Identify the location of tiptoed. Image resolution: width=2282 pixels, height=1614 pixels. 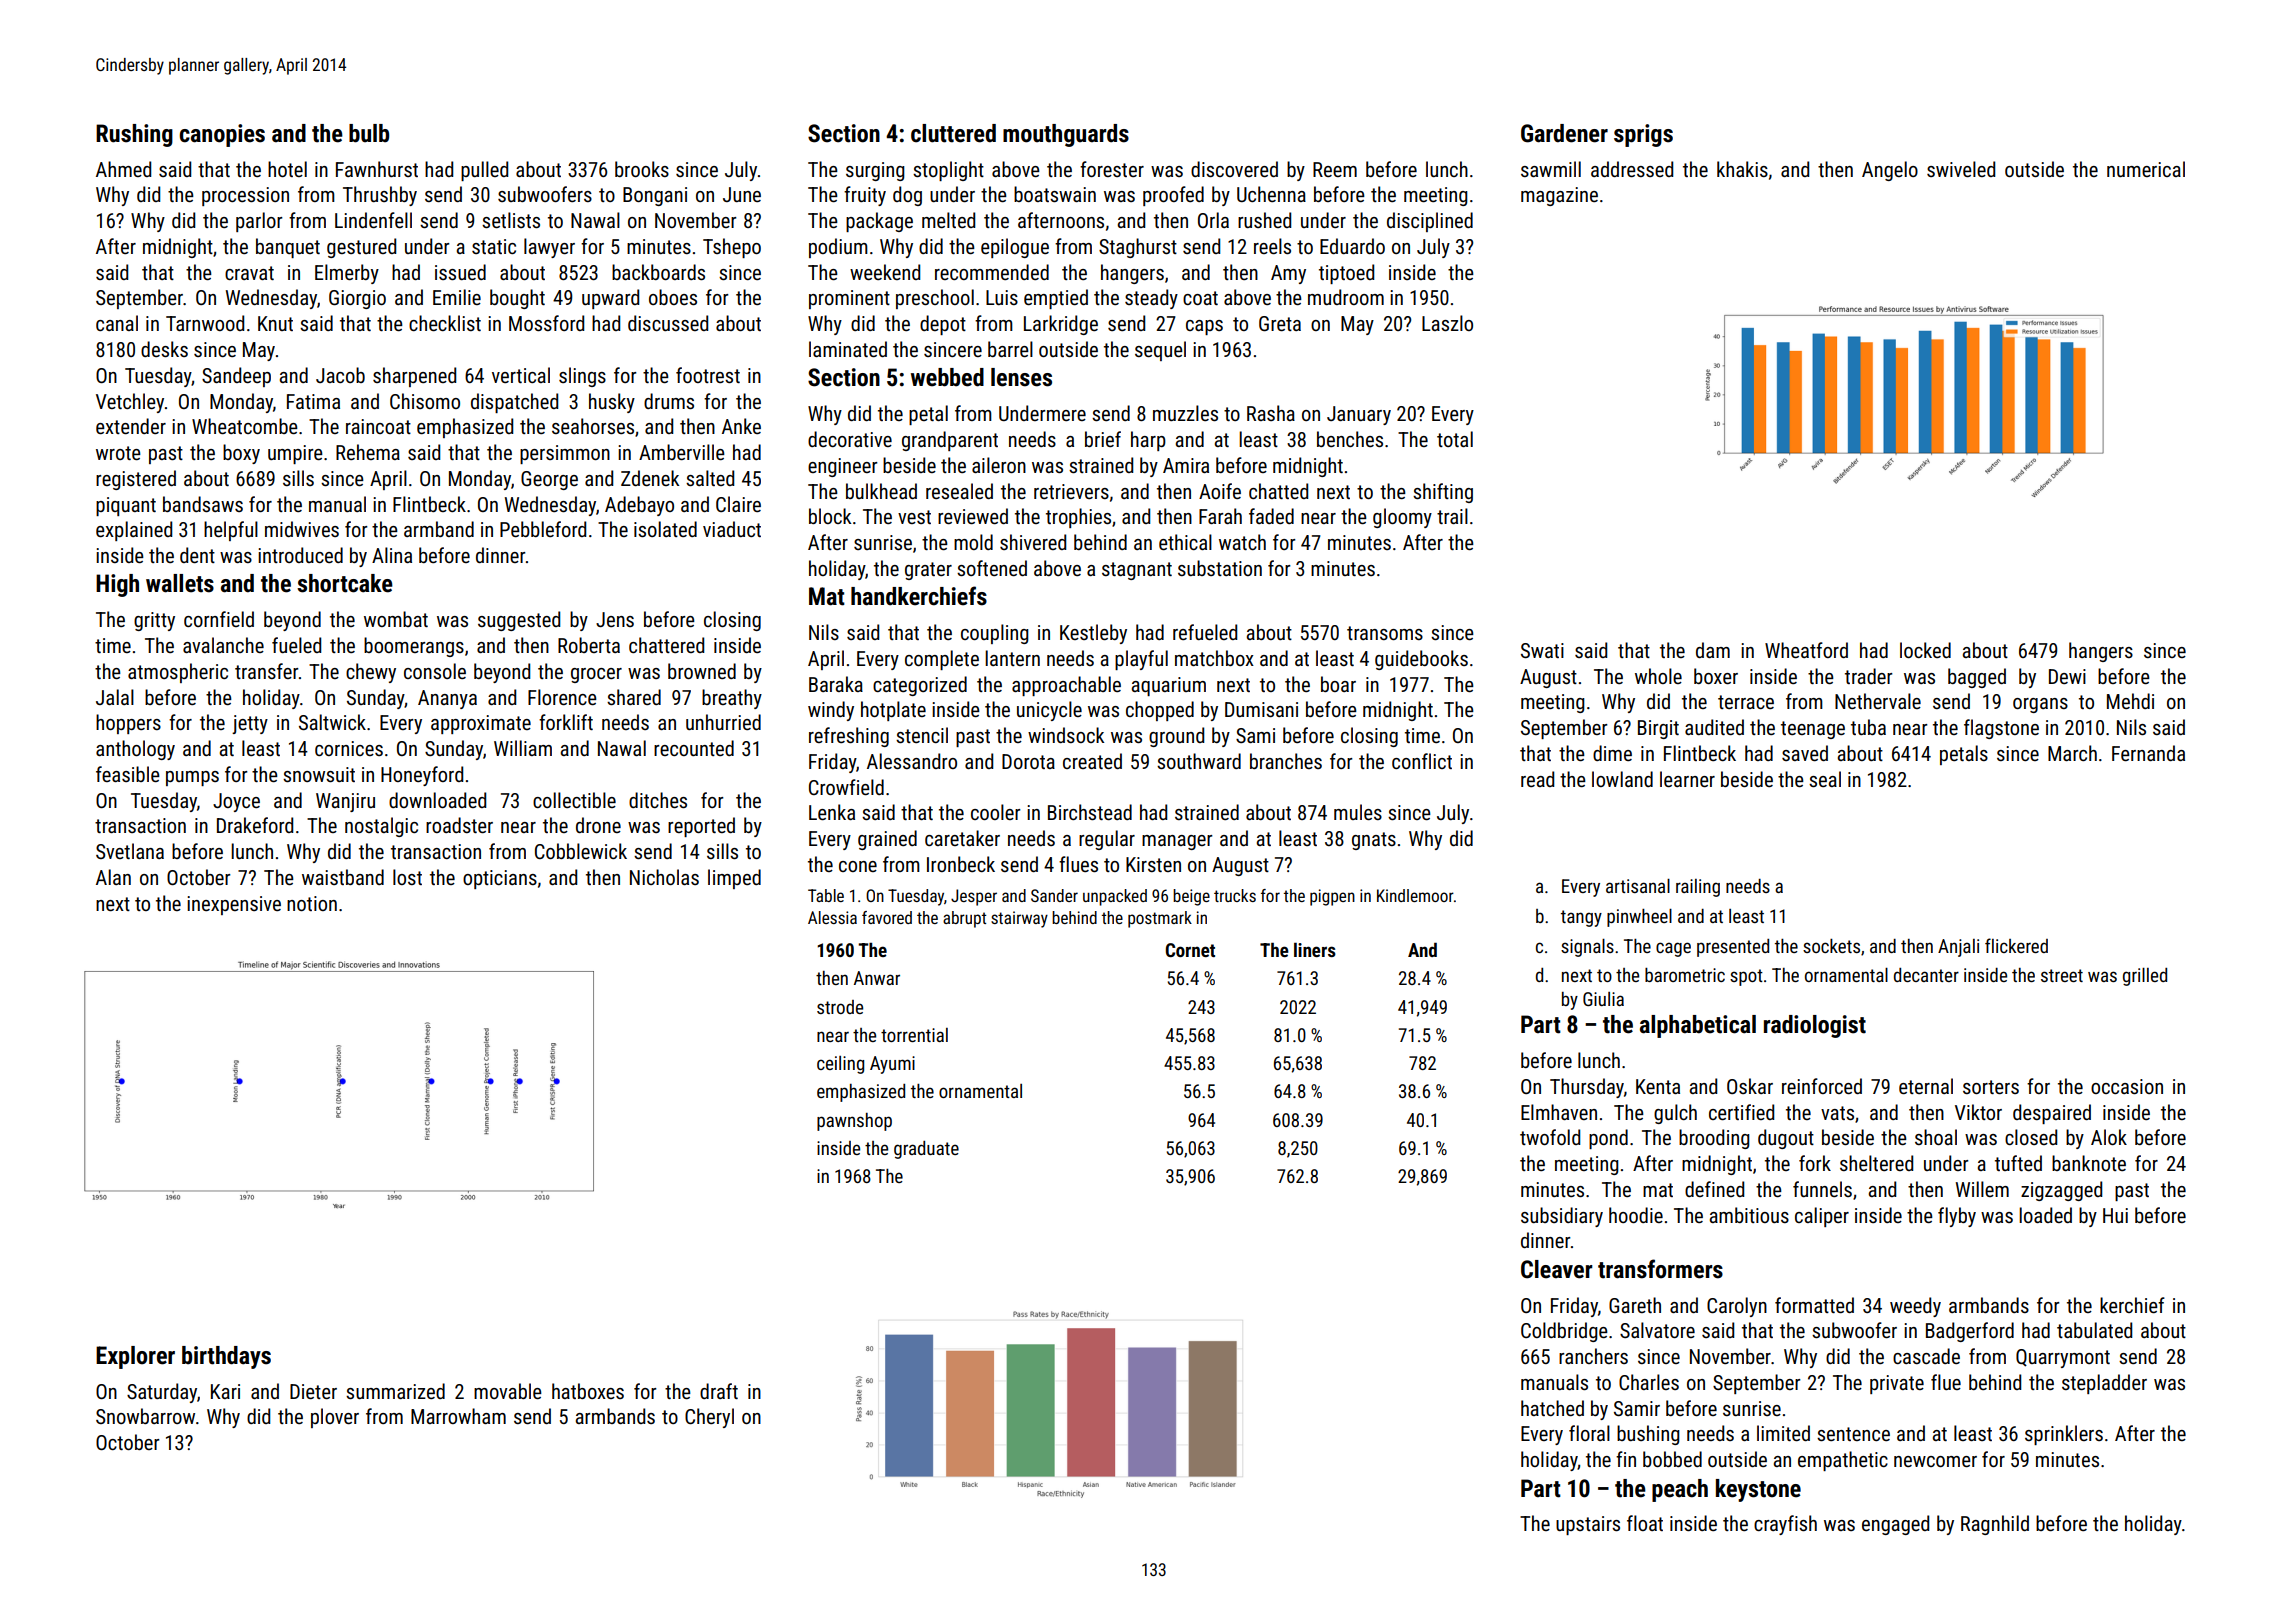
(1346, 274).
